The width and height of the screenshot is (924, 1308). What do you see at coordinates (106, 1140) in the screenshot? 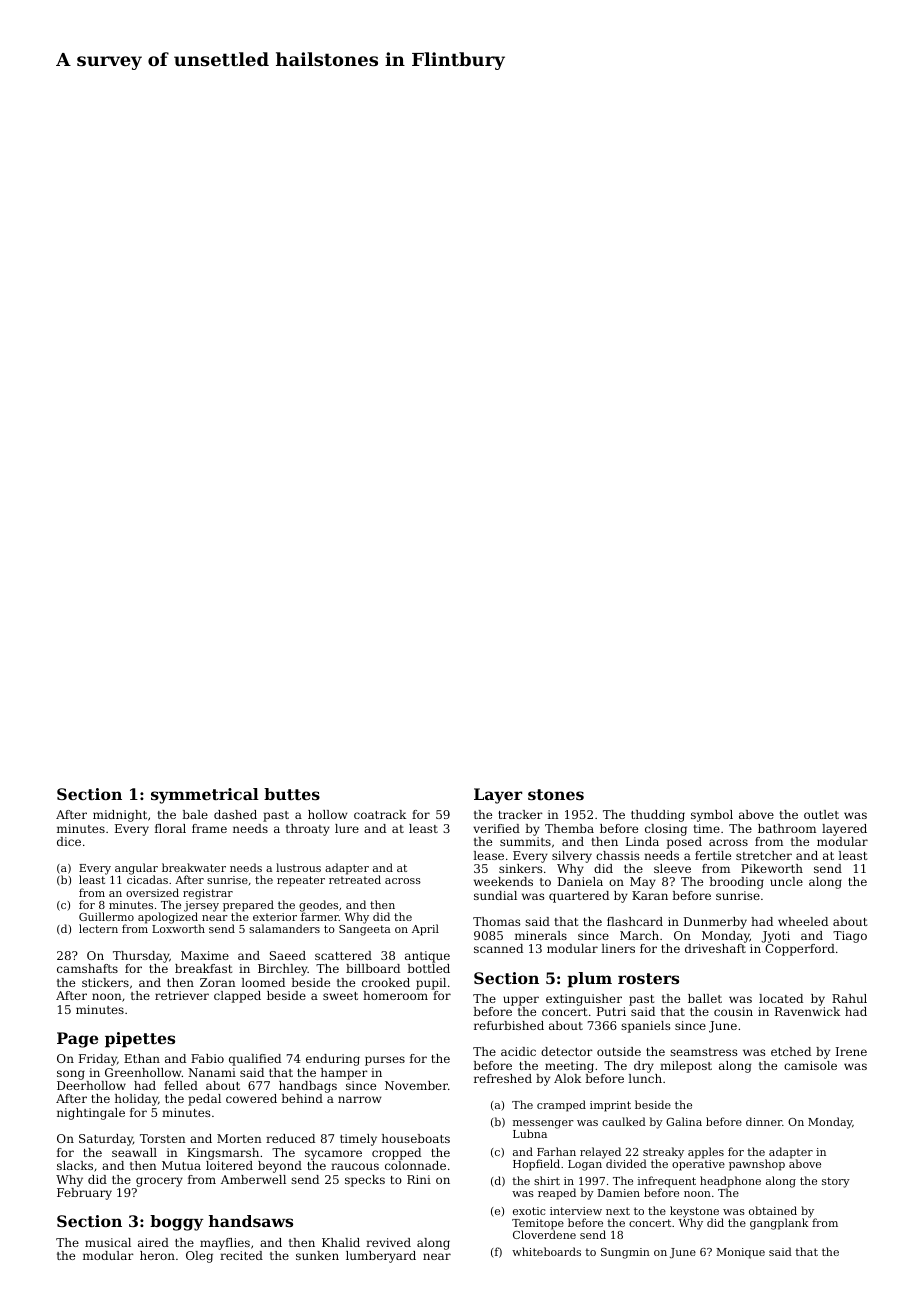
I see `Saturday` at bounding box center [106, 1140].
